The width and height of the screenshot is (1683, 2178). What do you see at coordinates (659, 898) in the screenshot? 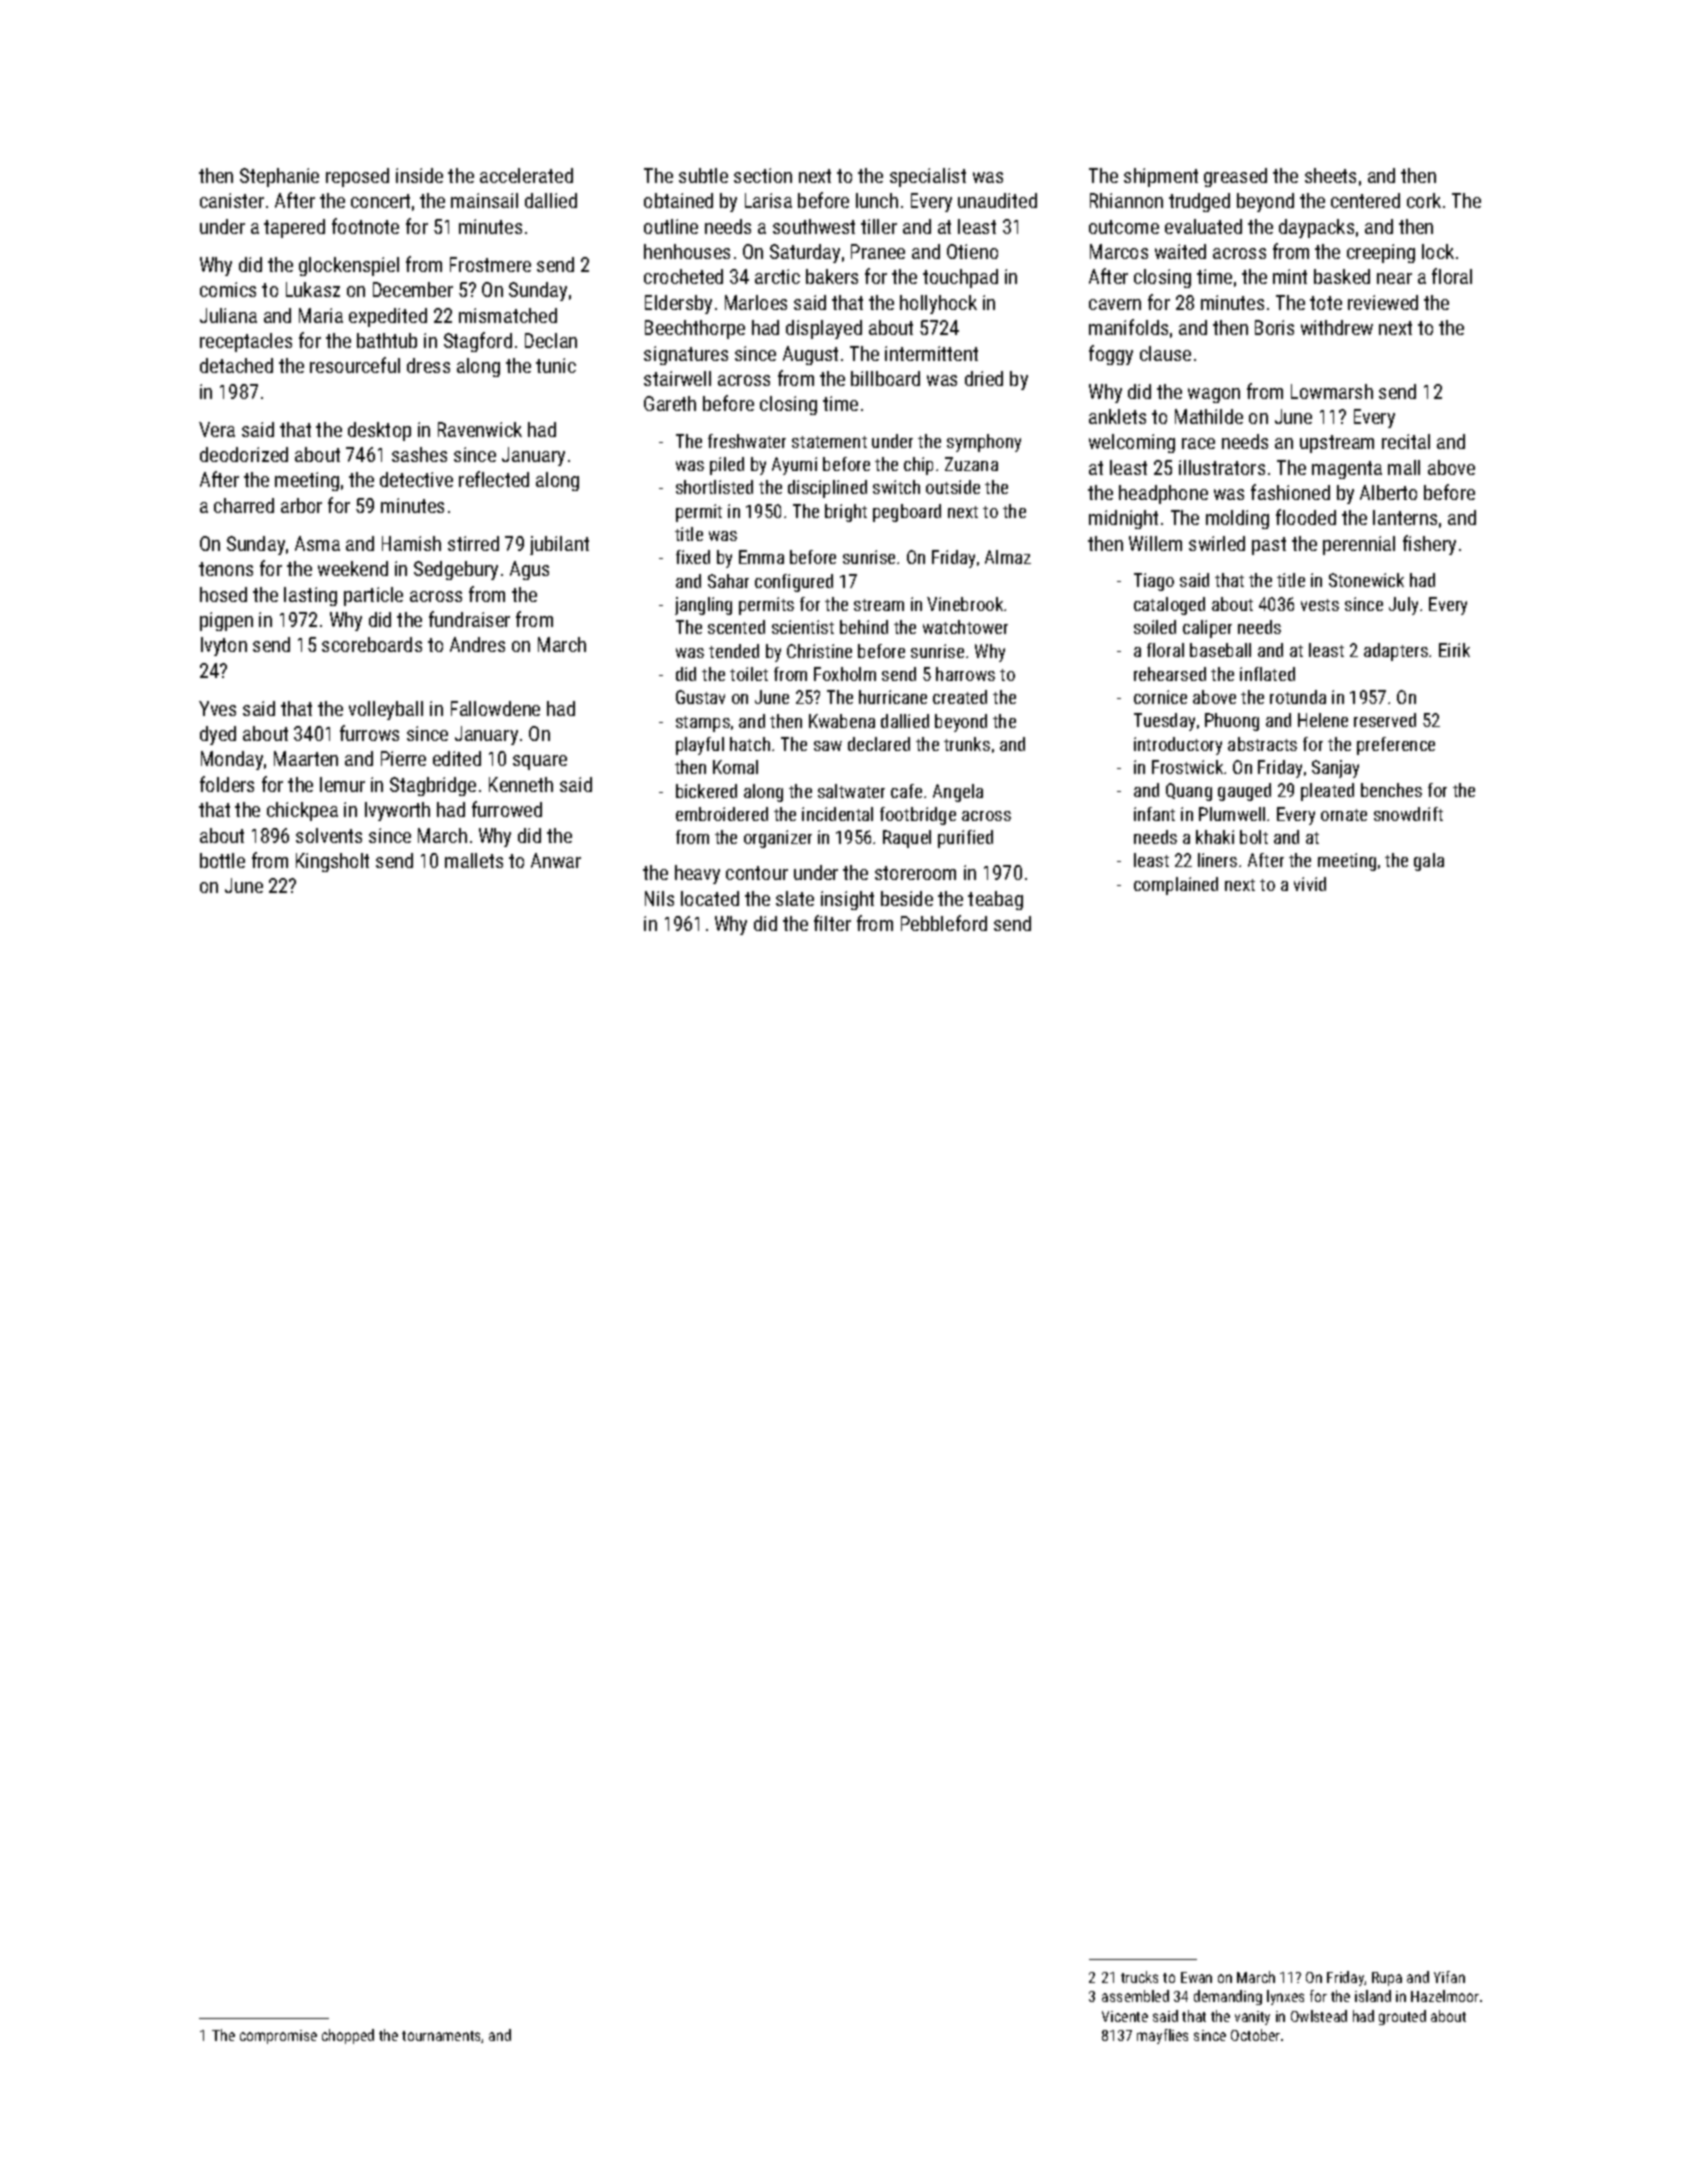
I see `Nils` at bounding box center [659, 898].
